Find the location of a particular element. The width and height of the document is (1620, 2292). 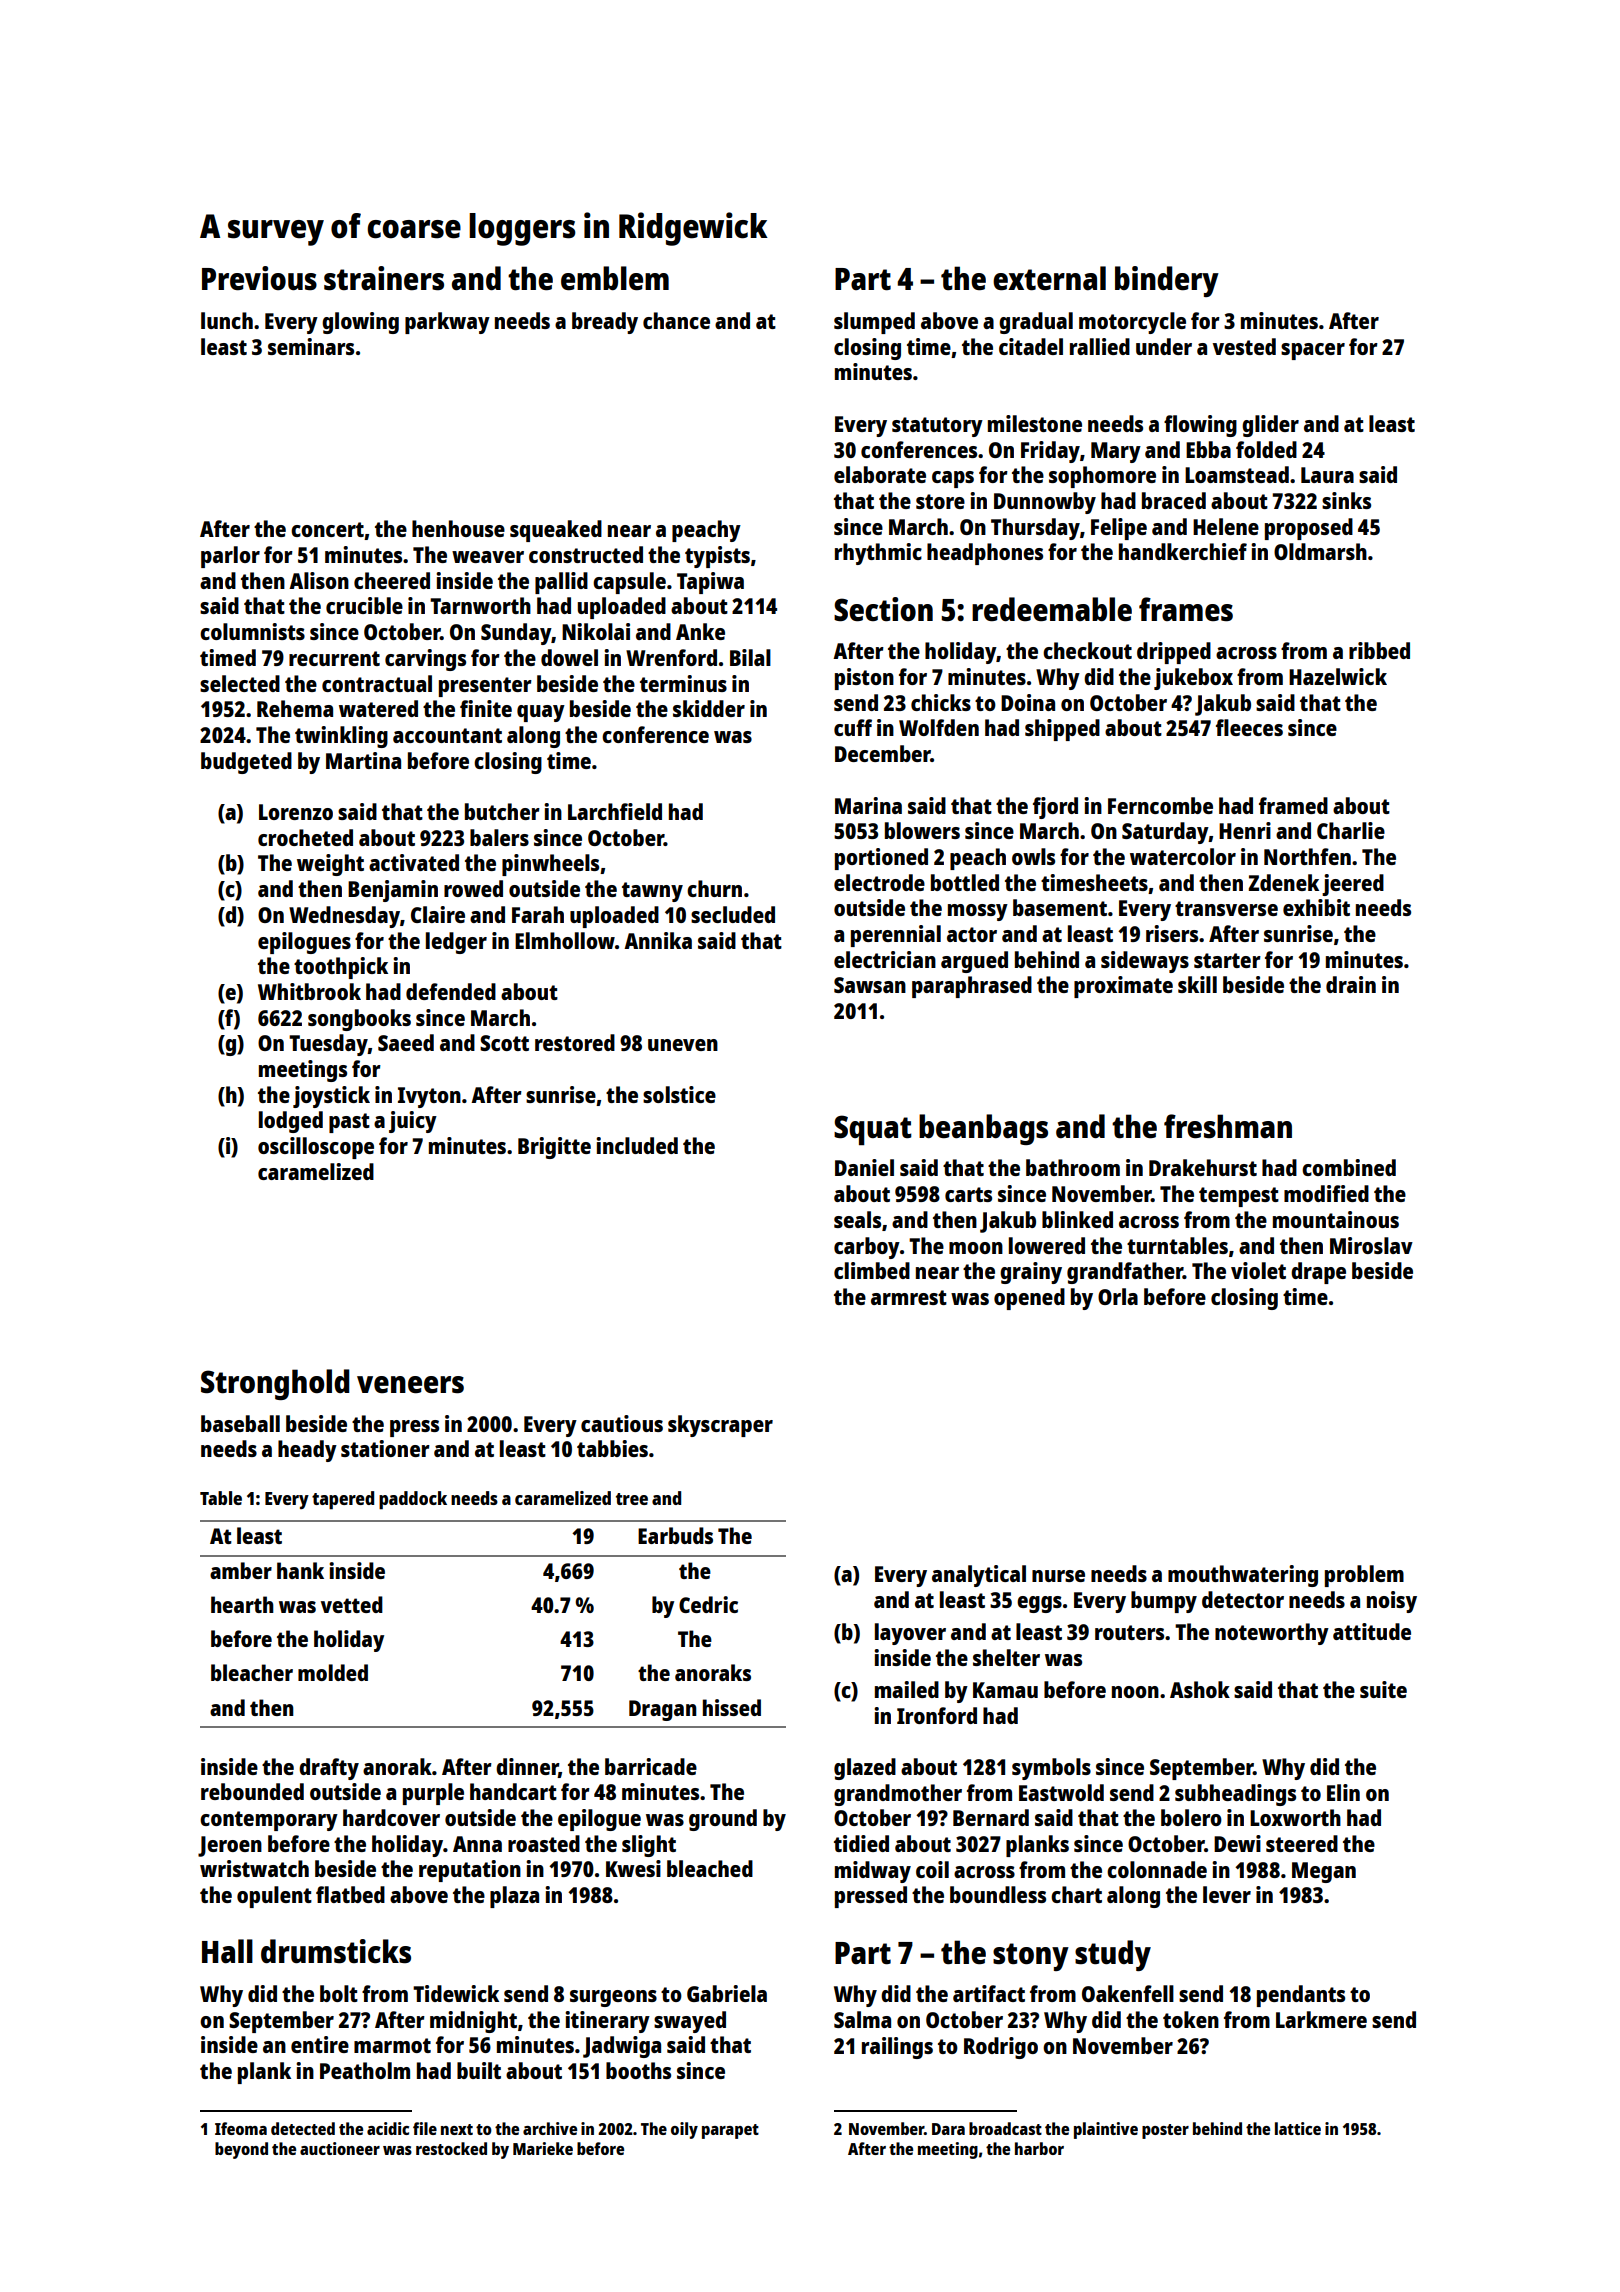

restocked is located at coordinates (451, 2148).
